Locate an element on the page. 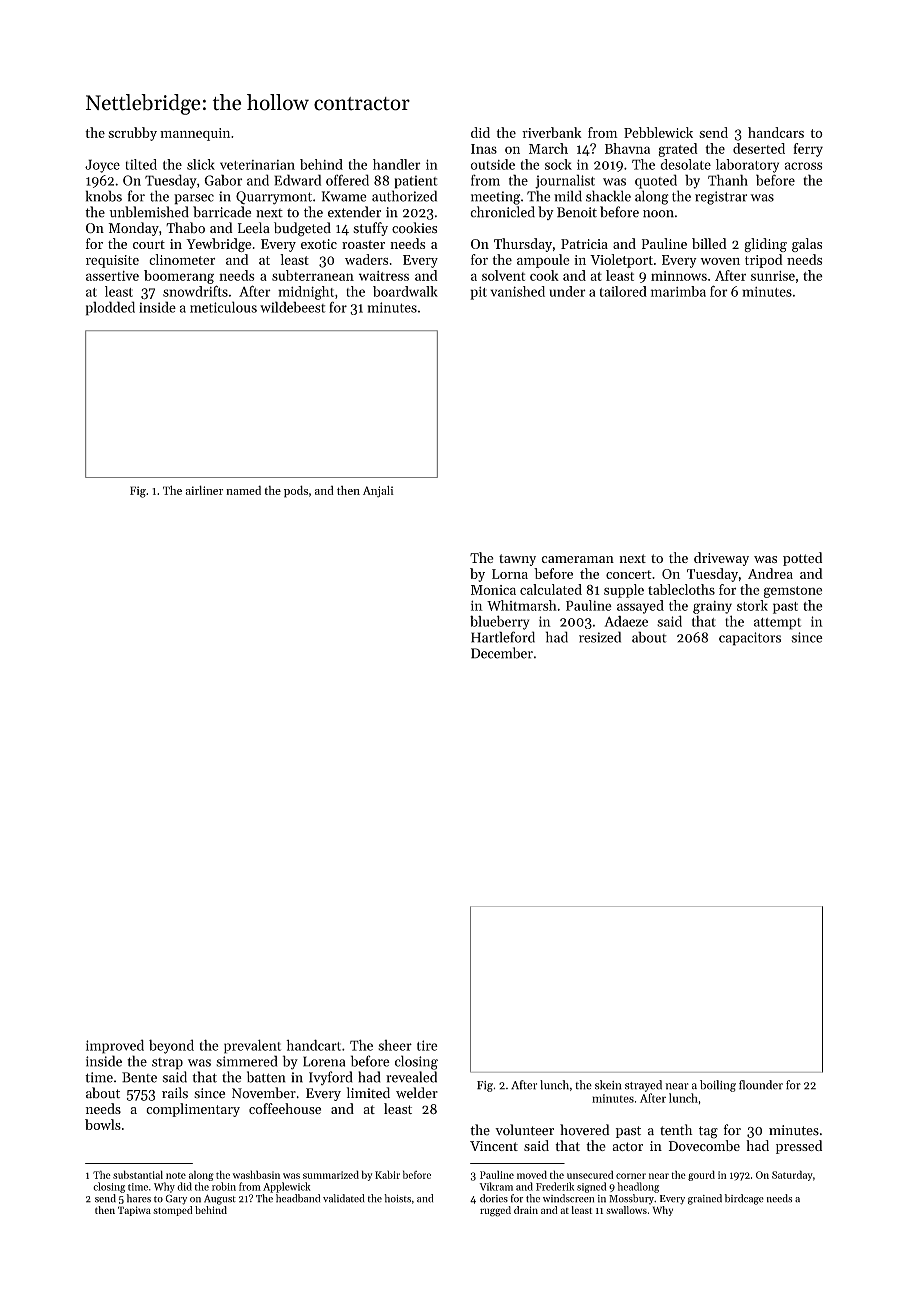 The width and height of the image is (908, 1316). Anjali is located at coordinates (378, 492).
